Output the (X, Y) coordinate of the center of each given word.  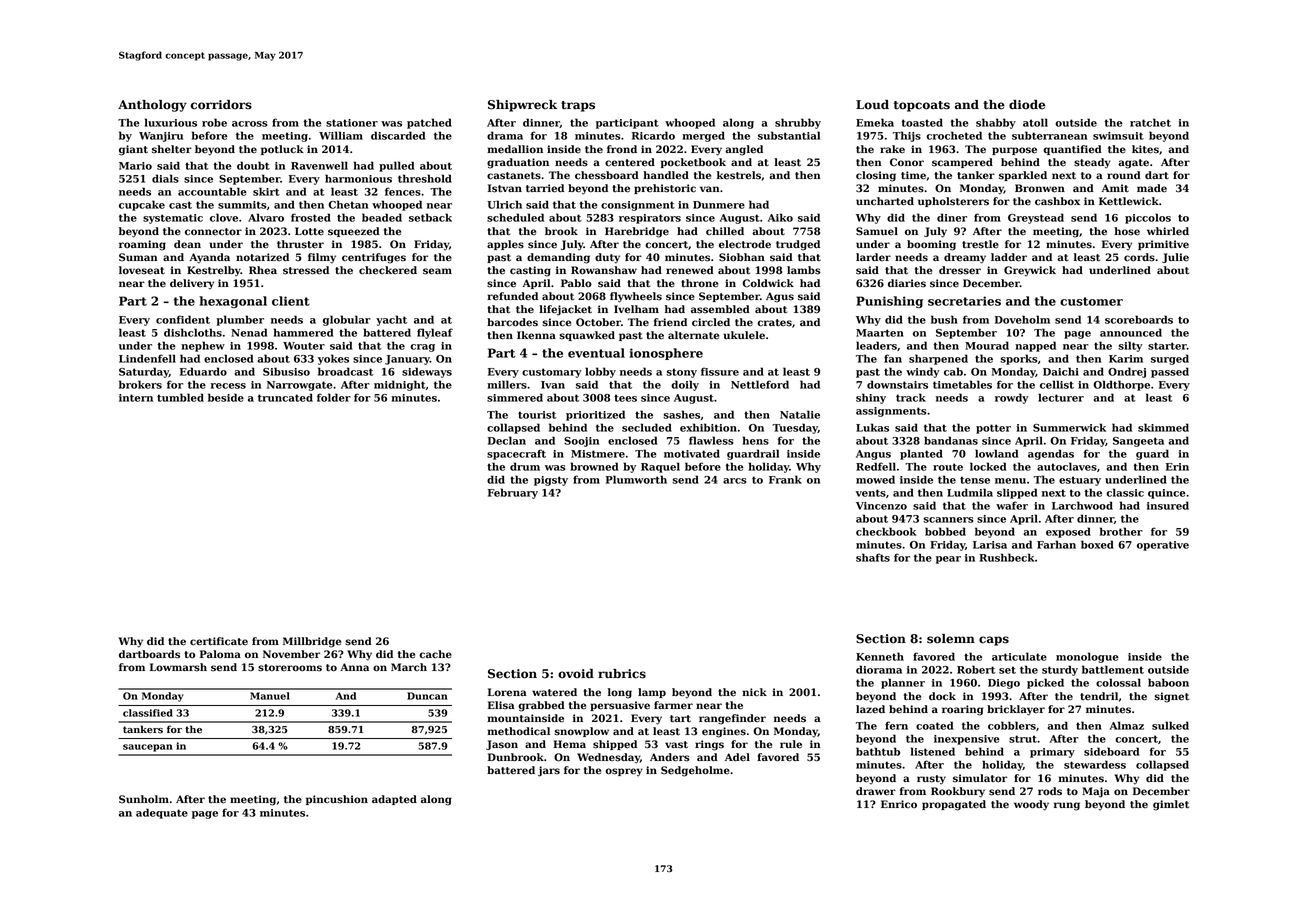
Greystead (1036, 218)
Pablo (576, 283)
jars (549, 771)
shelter (172, 149)
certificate (219, 641)
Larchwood (1082, 505)
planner (903, 683)
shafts (873, 557)
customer (1091, 301)
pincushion (337, 800)
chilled (725, 231)
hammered (303, 332)
